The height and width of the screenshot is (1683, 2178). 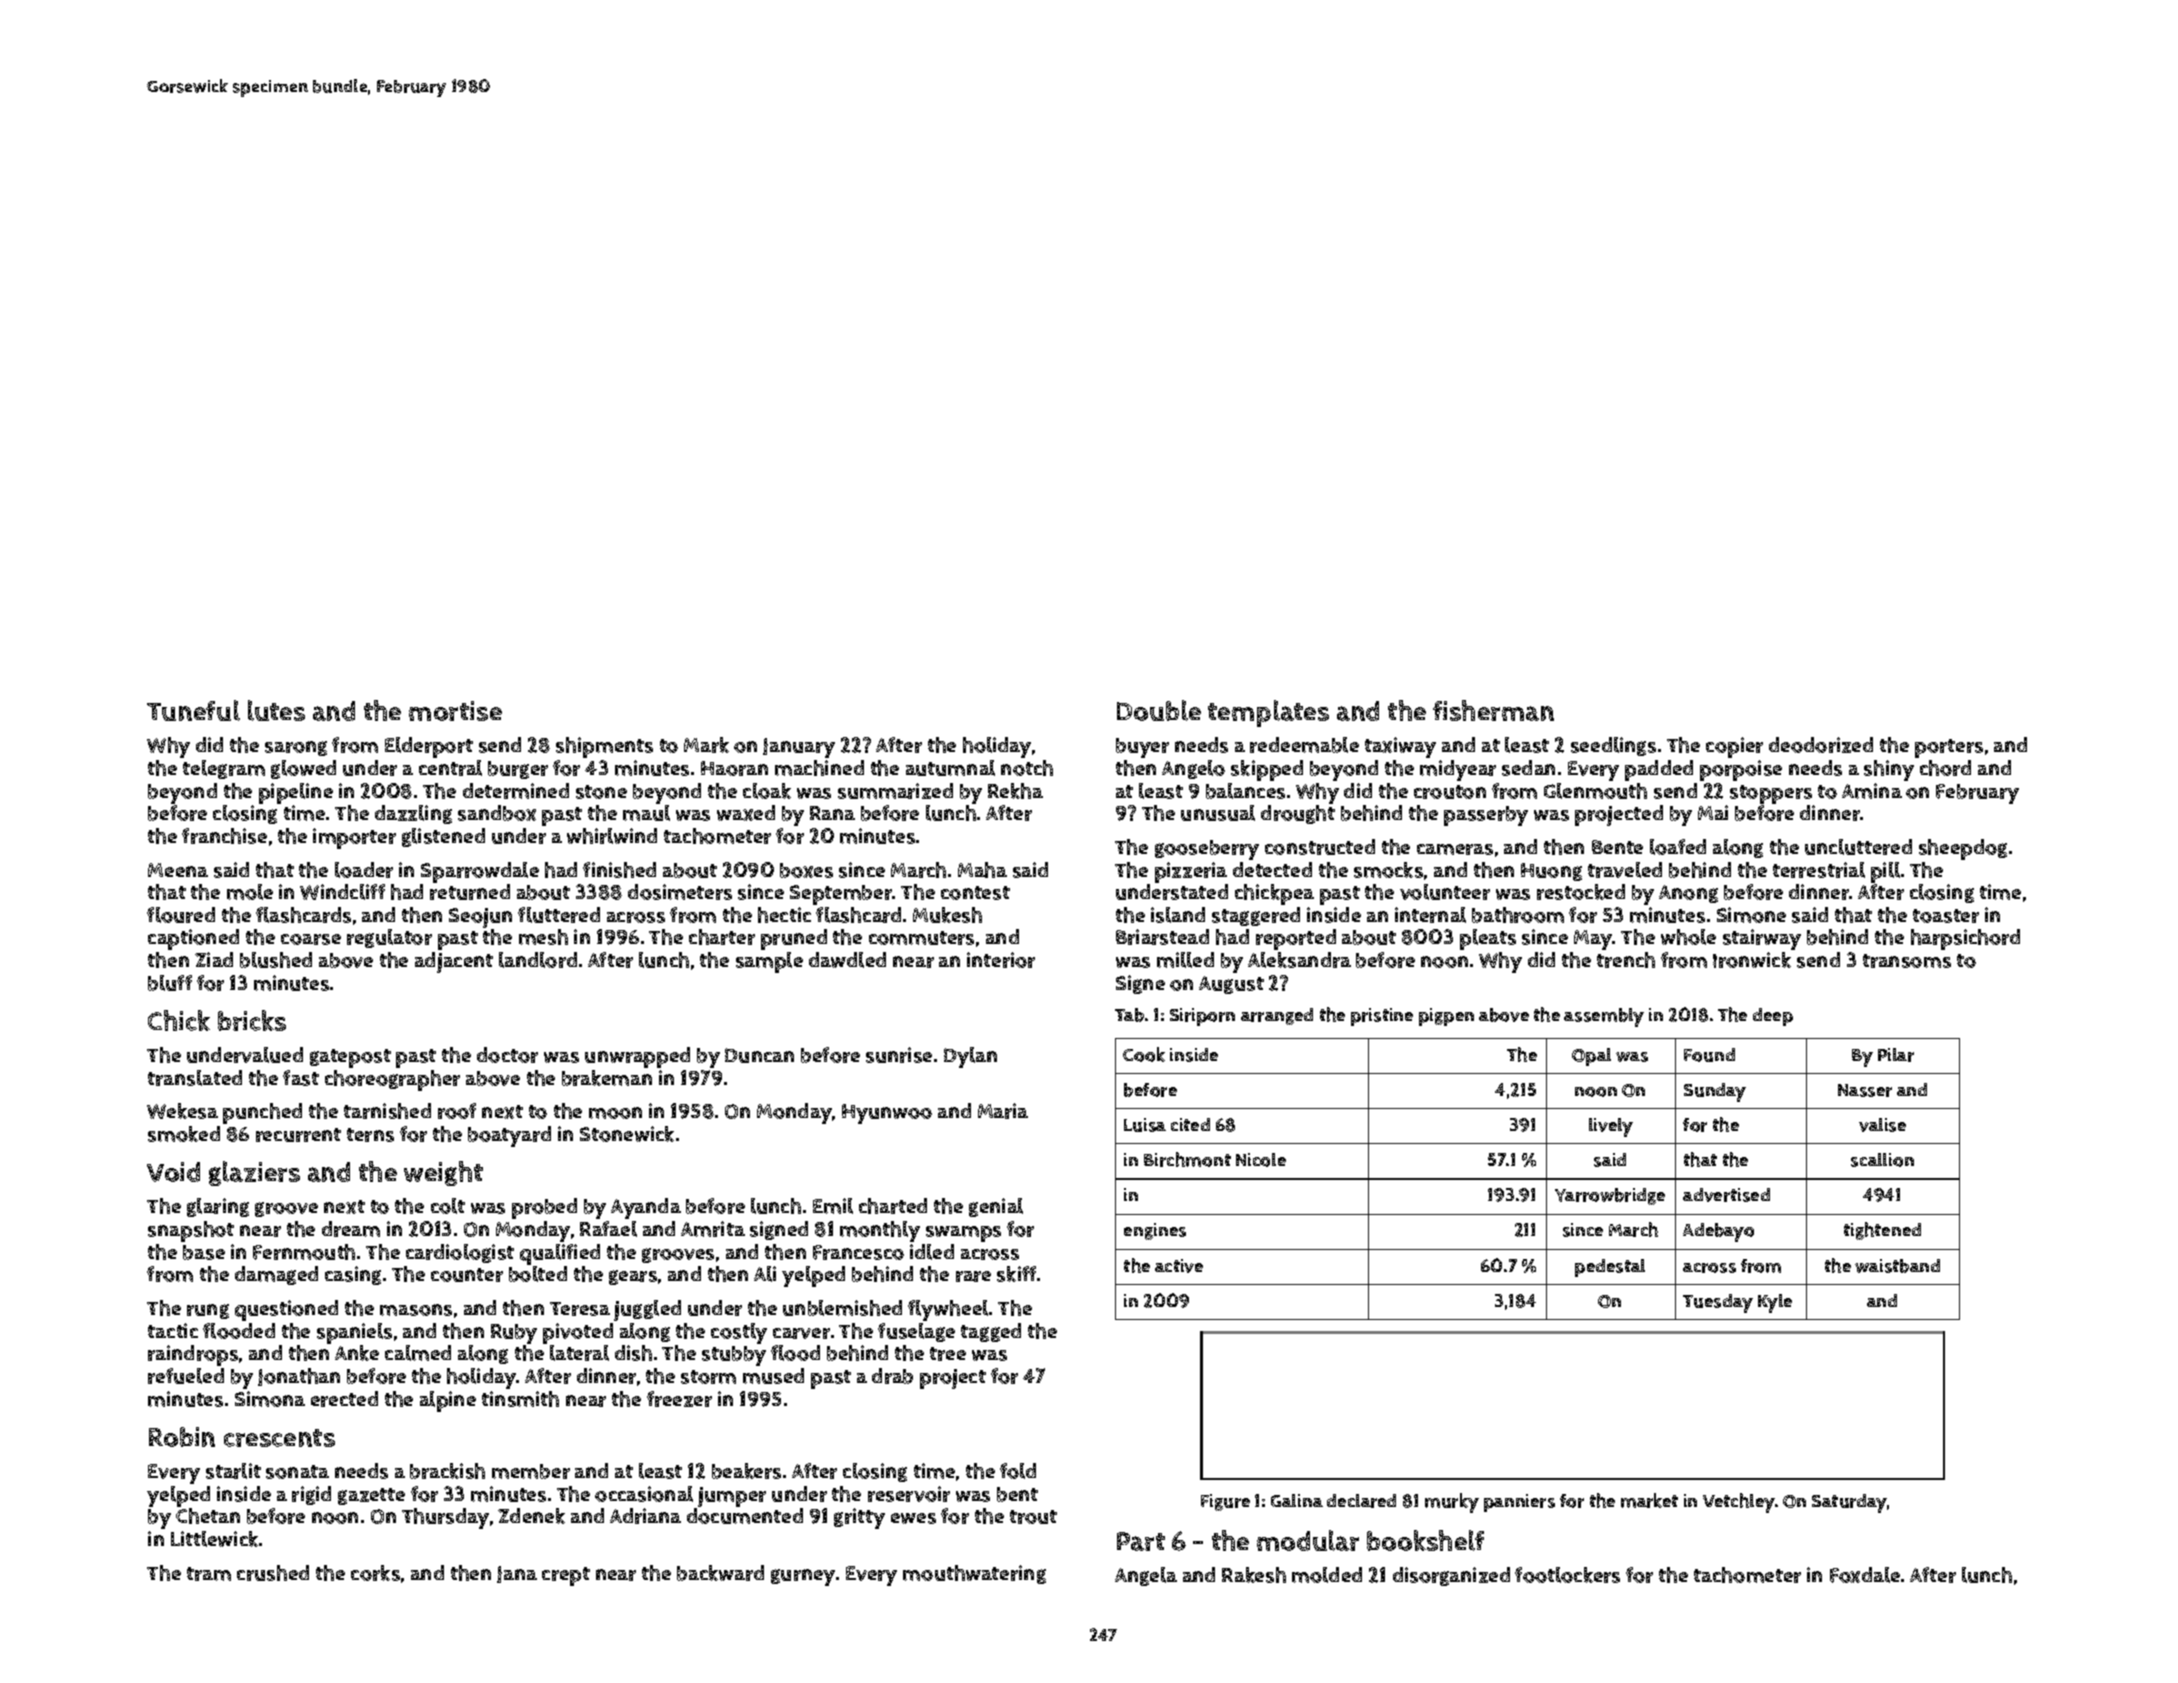 What do you see at coordinates (991, 1332) in the screenshot?
I see `tagged` at bounding box center [991, 1332].
